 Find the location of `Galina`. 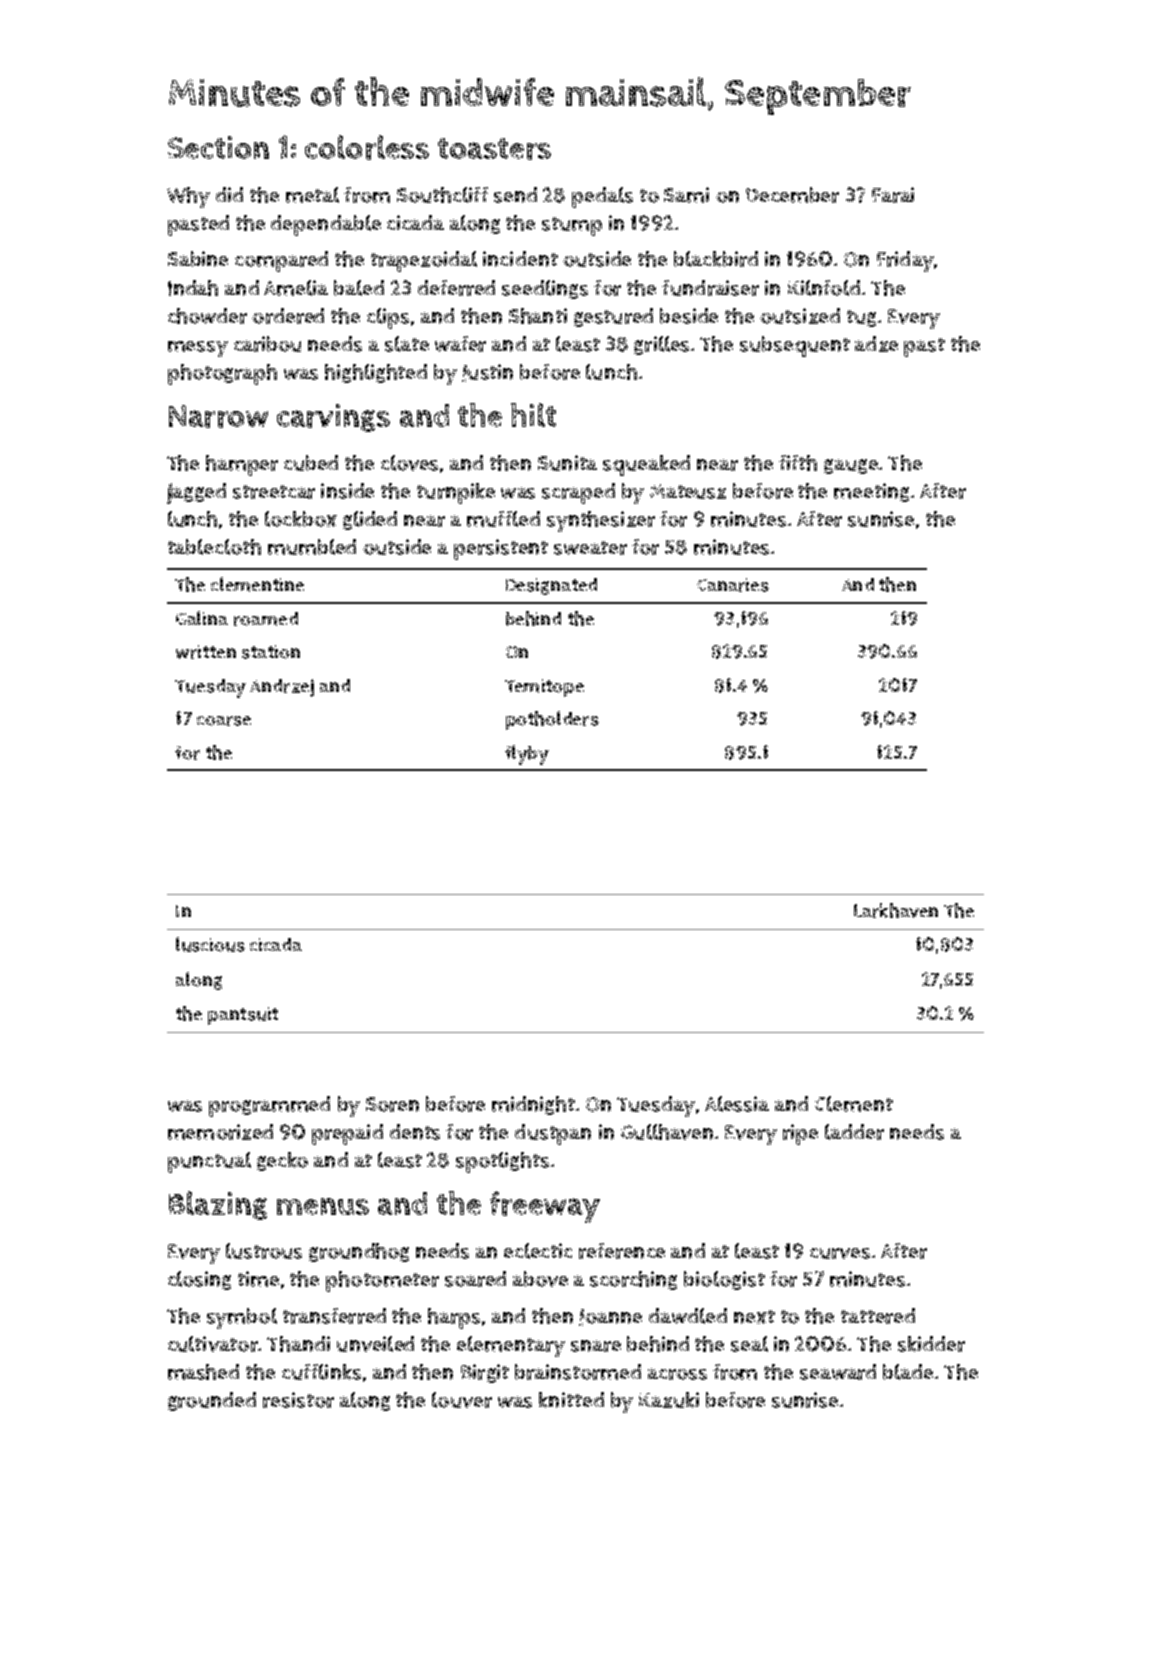

Galina is located at coordinates (202, 618).
